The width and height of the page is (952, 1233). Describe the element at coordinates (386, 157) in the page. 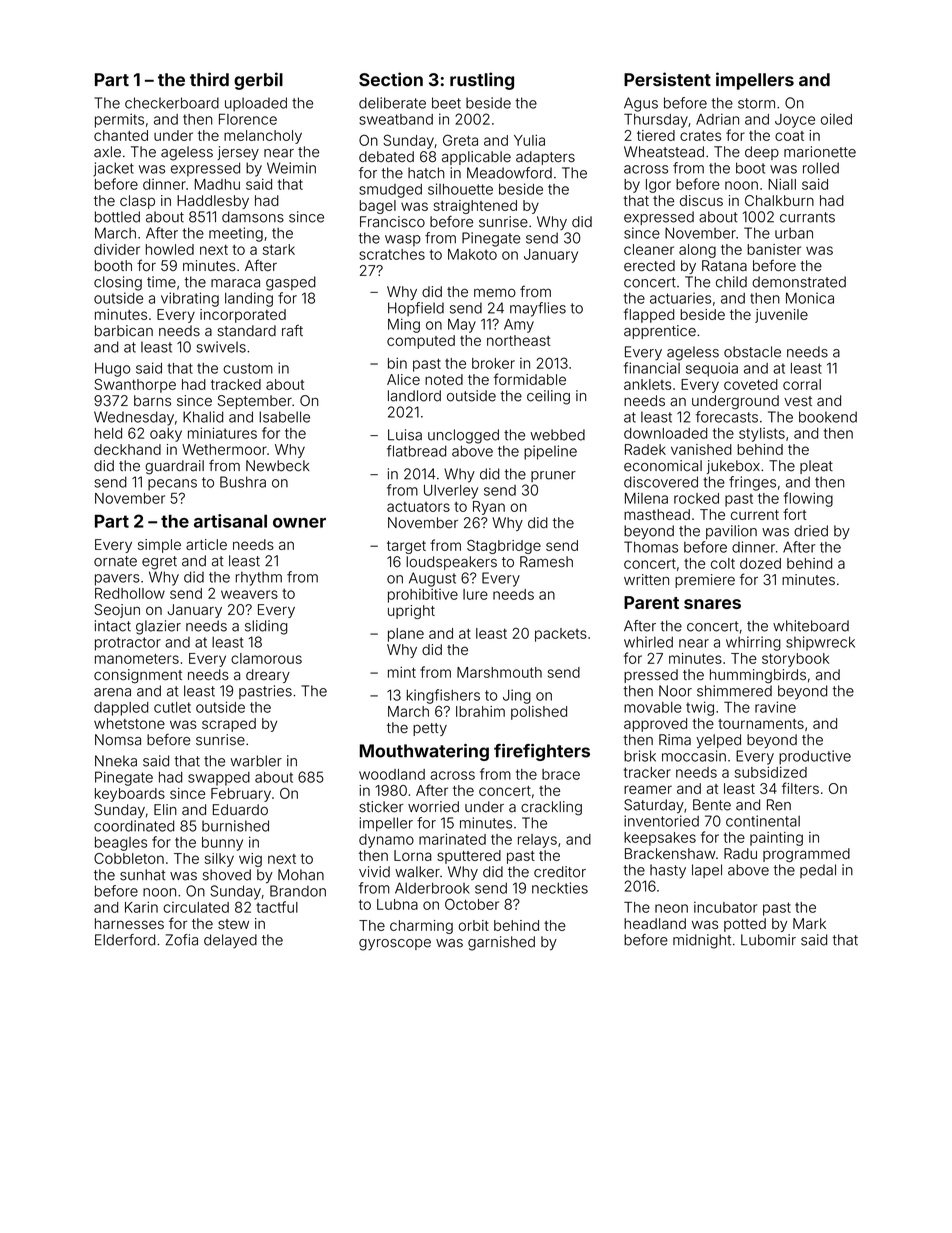

I see `debated` at that location.
